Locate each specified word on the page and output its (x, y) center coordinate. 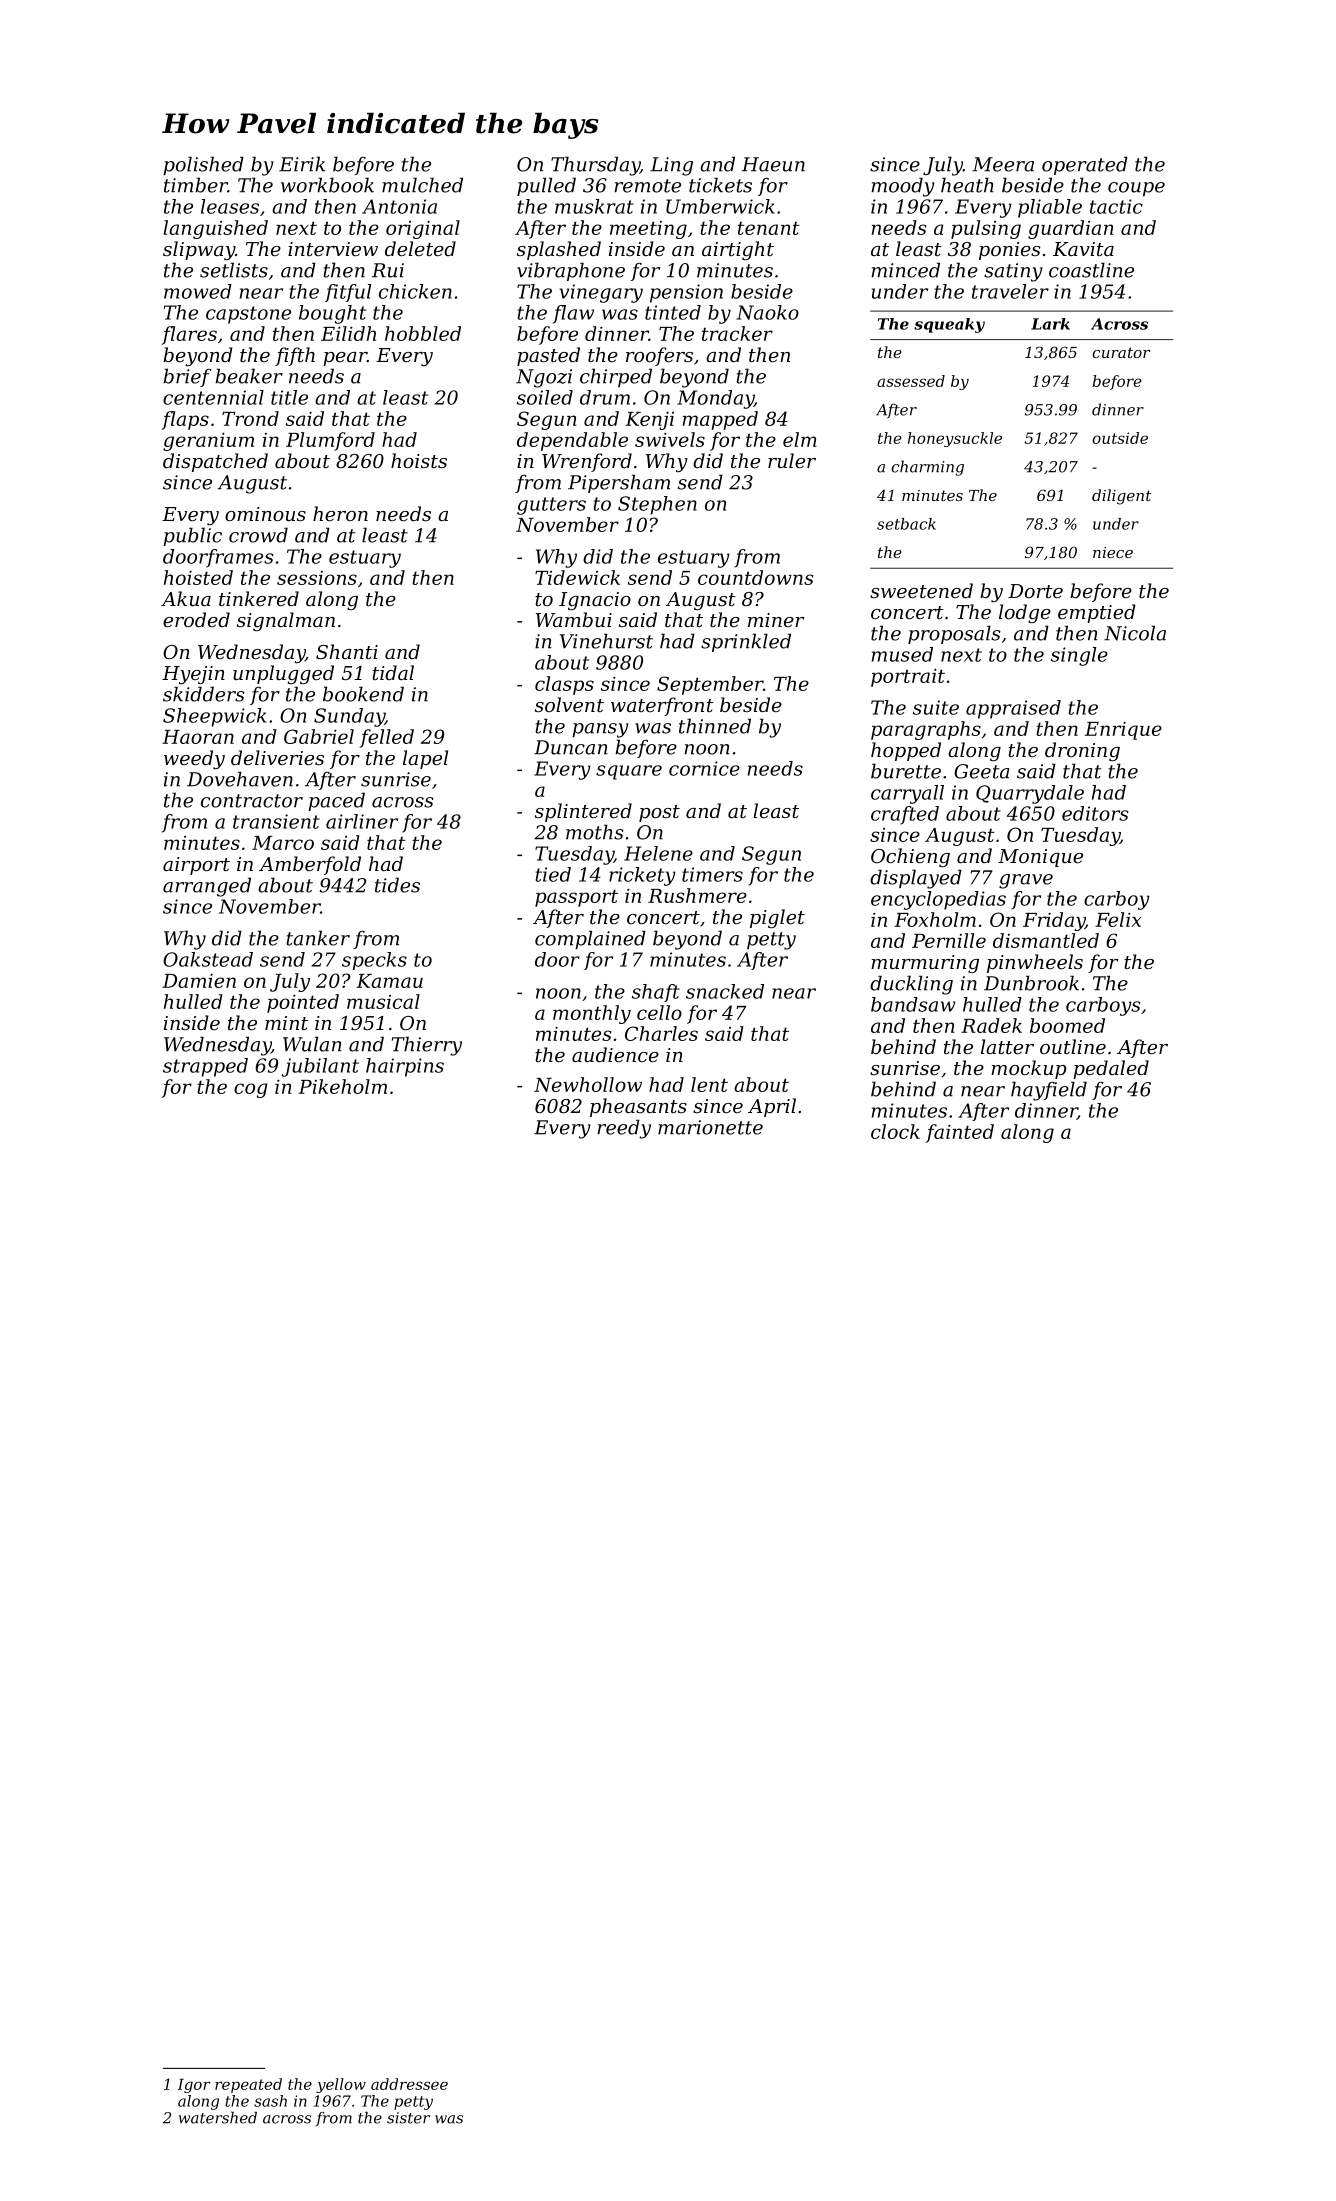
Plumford (330, 441)
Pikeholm (342, 1086)
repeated (248, 2085)
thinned (715, 726)
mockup (1029, 1069)
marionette (710, 1127)
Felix (1118, 919)
